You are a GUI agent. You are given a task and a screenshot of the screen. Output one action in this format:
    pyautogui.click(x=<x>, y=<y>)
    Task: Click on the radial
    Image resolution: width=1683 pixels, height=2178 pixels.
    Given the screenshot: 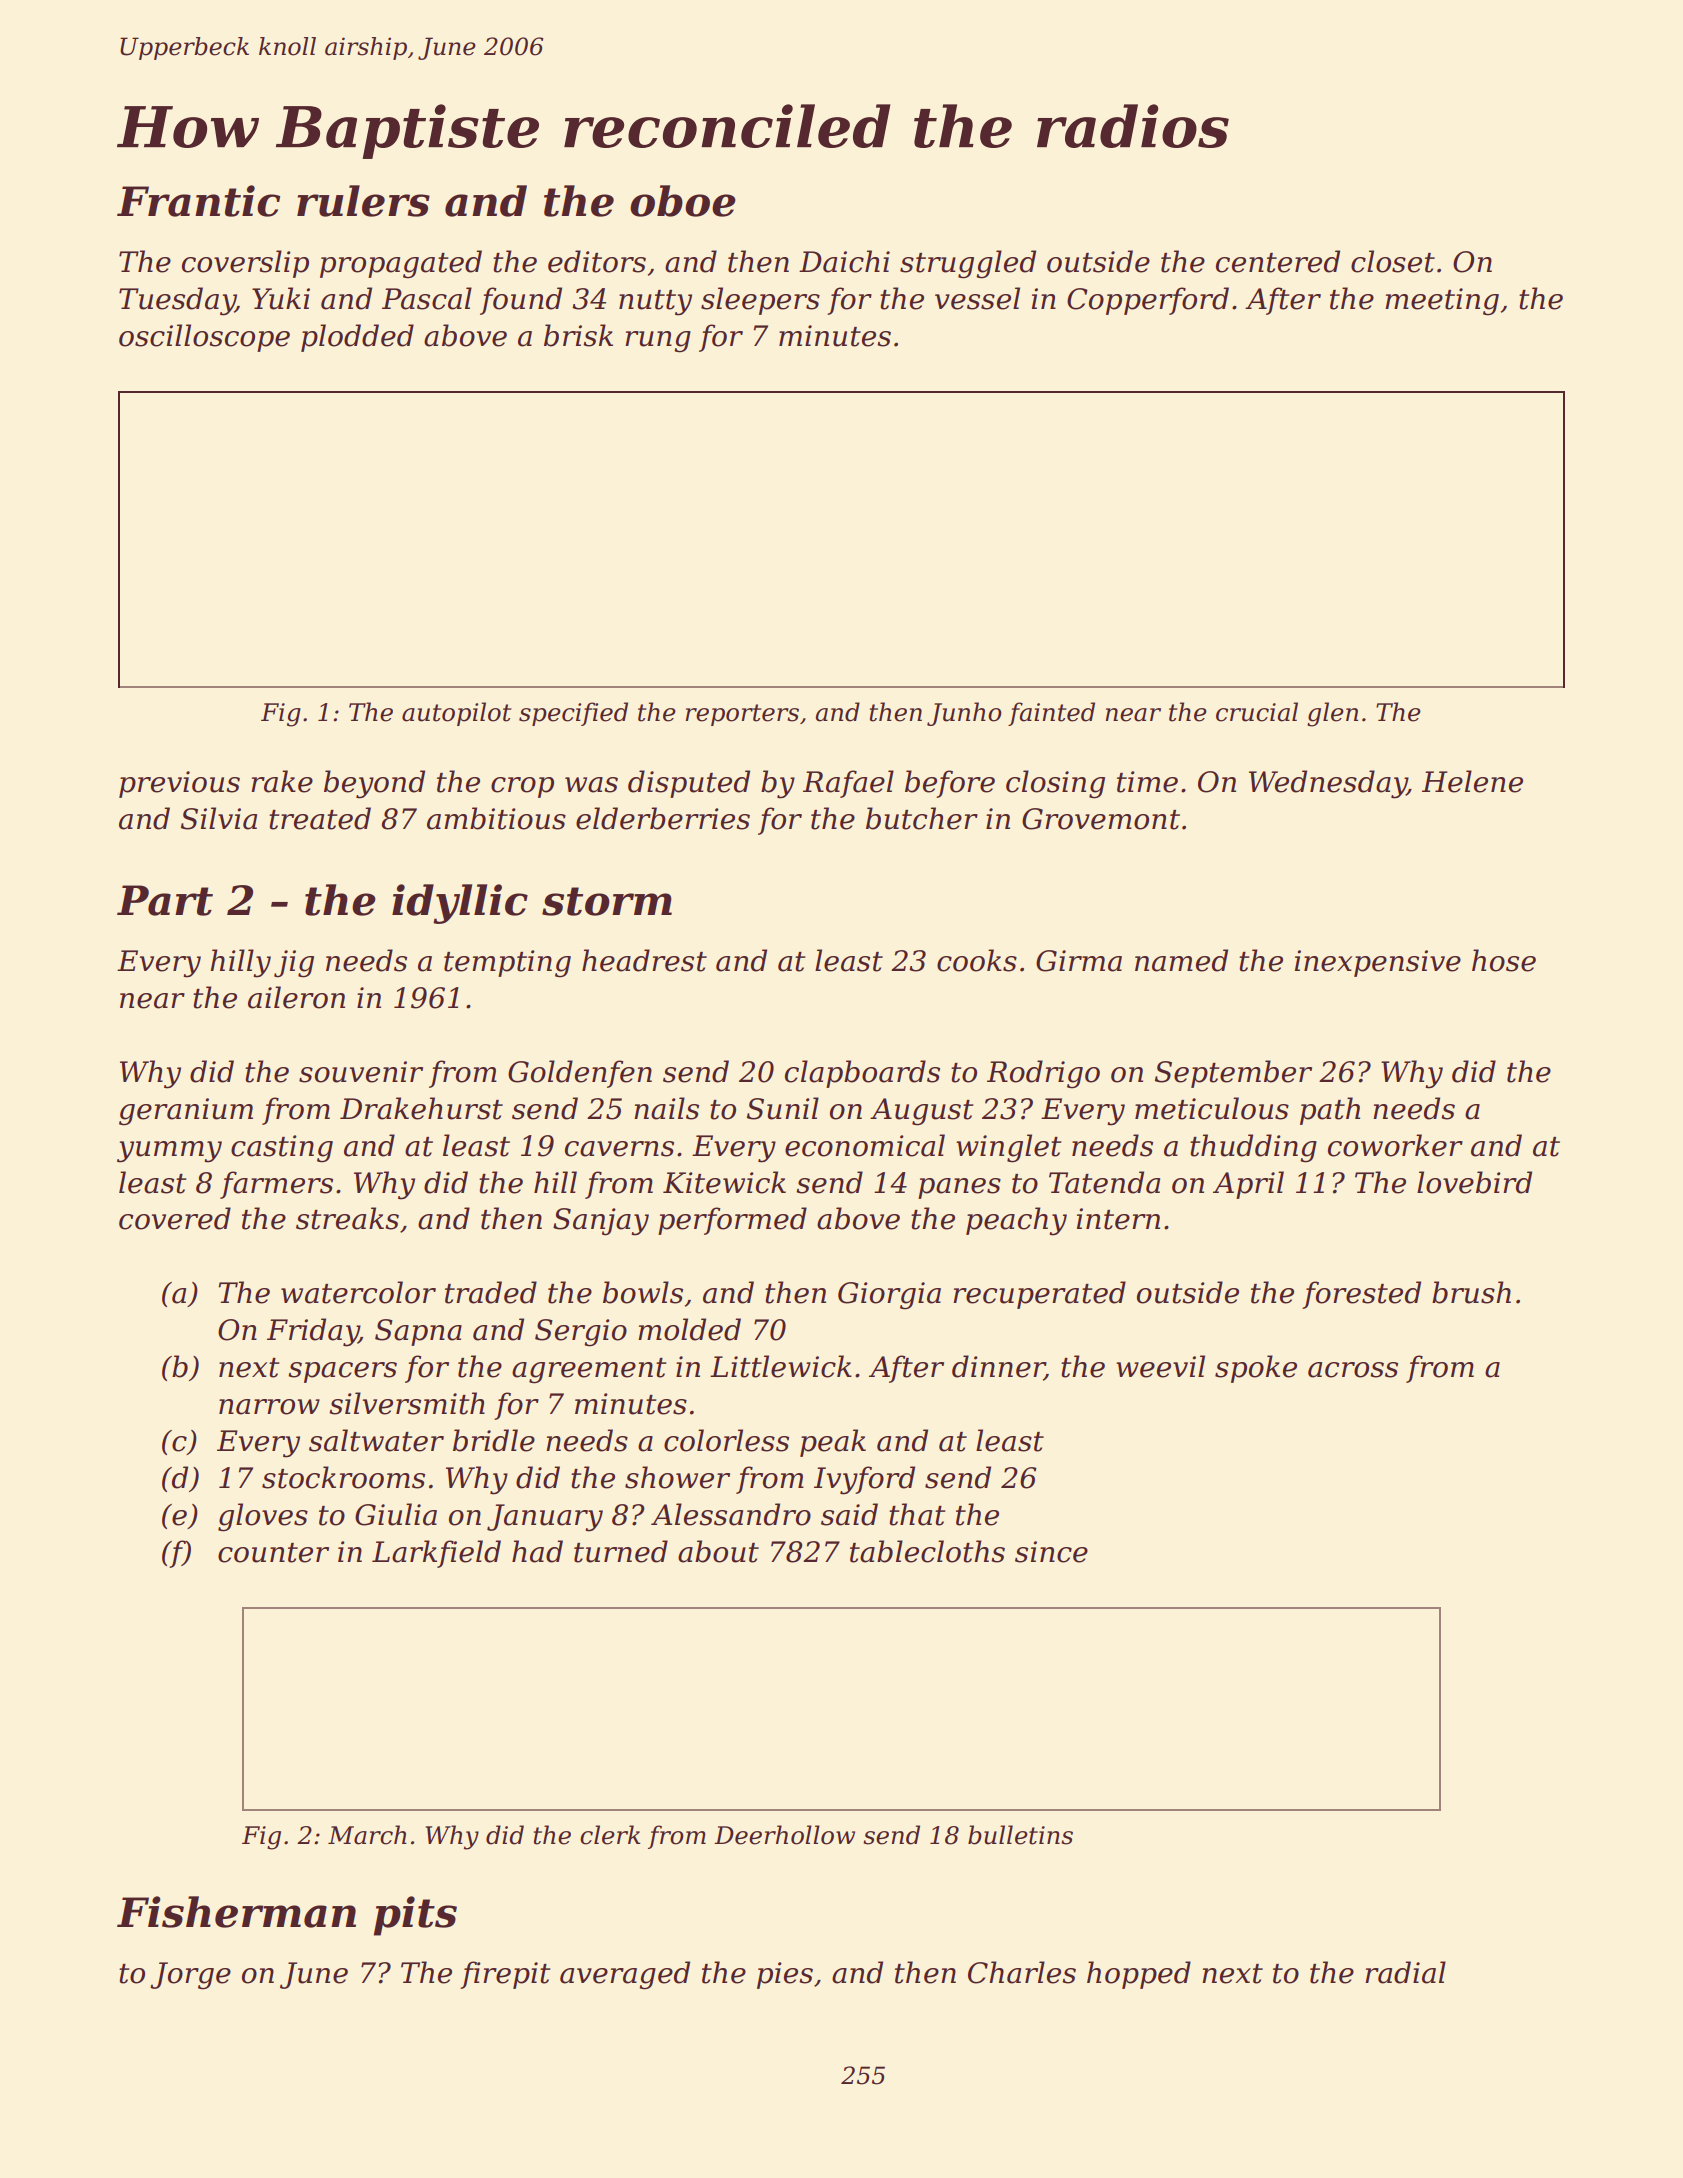 What is the action you would take?
    pyautogui.click(x=1405, y=1972)
